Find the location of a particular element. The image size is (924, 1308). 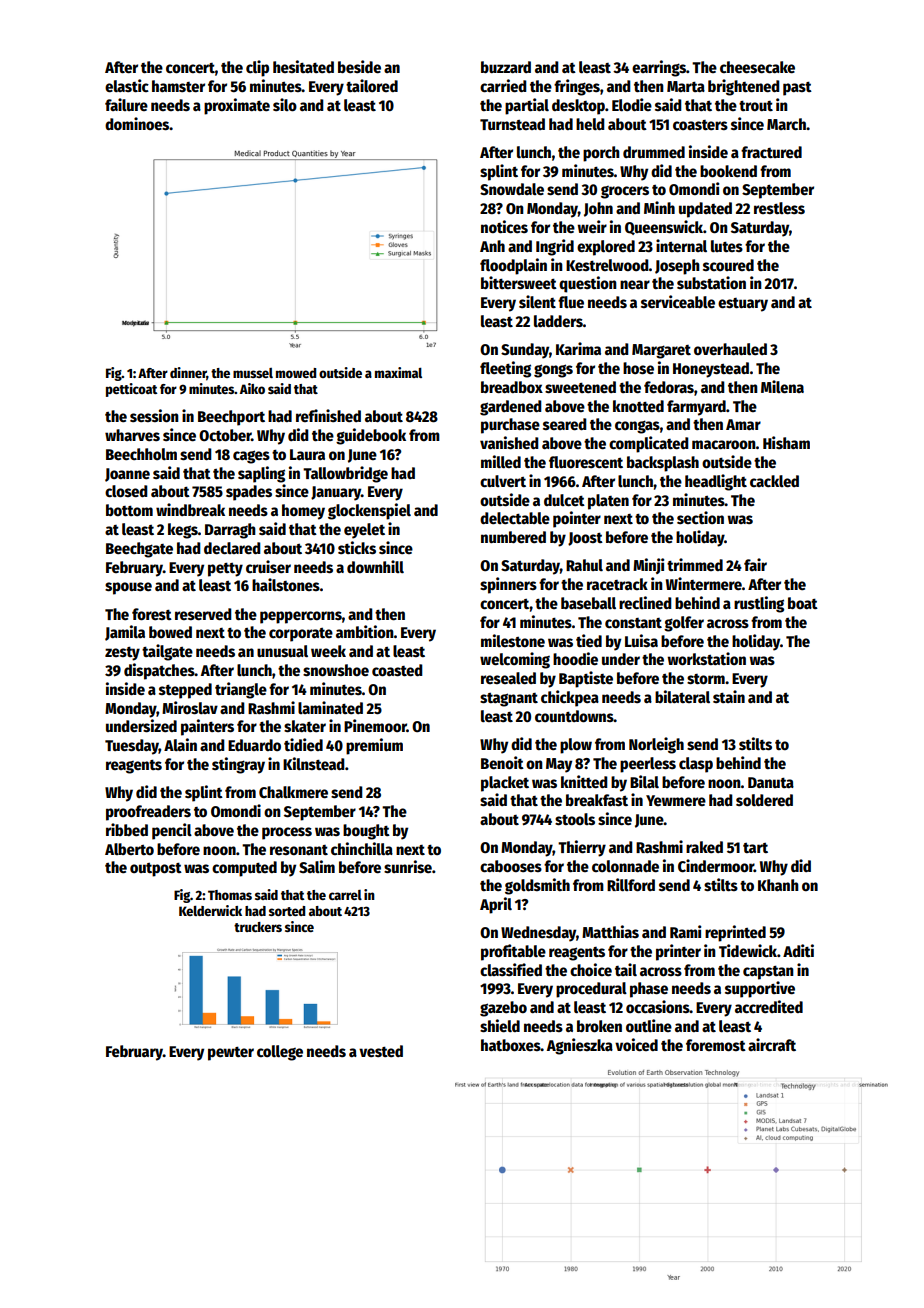

stingray is located at coordinates (238, 765).
